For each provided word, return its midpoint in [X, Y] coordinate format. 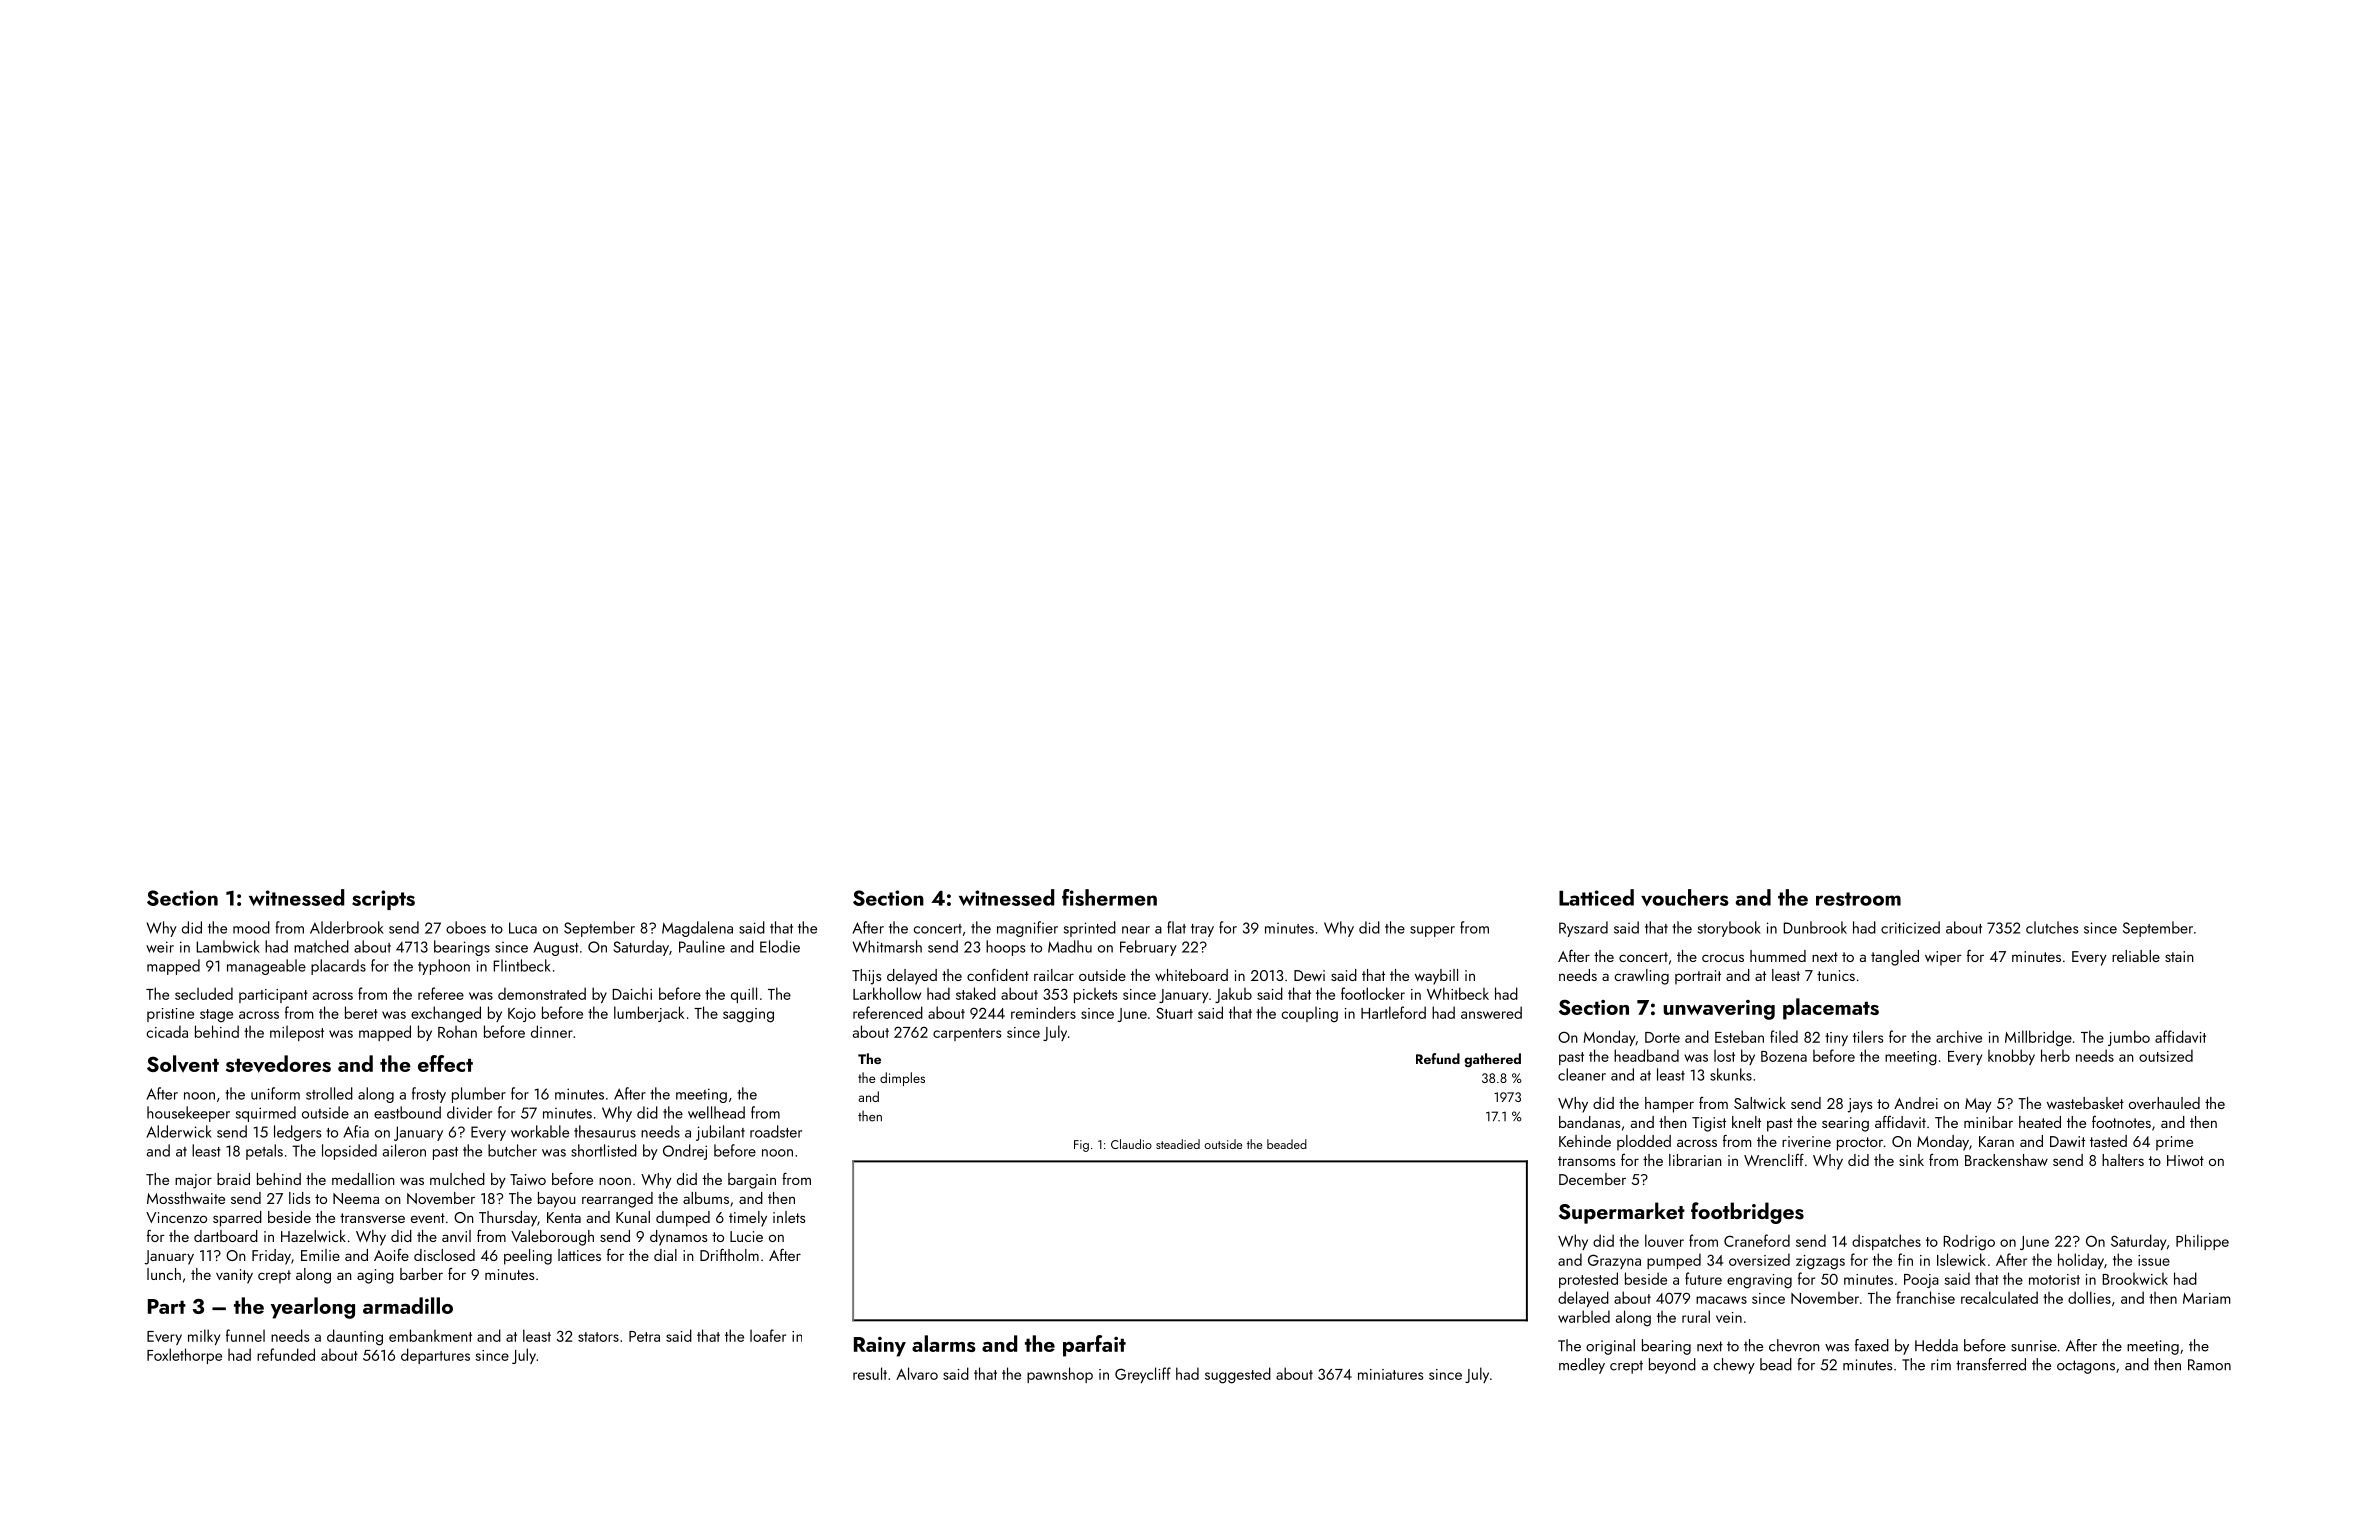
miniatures [1391, 1374]
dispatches [1886, 1242]
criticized [1910, 927]
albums [706, 1198]
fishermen [1109, 897]
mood [251, 927]
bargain [752, 1181]
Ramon [2209, 1365]
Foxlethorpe [184, 1356]
